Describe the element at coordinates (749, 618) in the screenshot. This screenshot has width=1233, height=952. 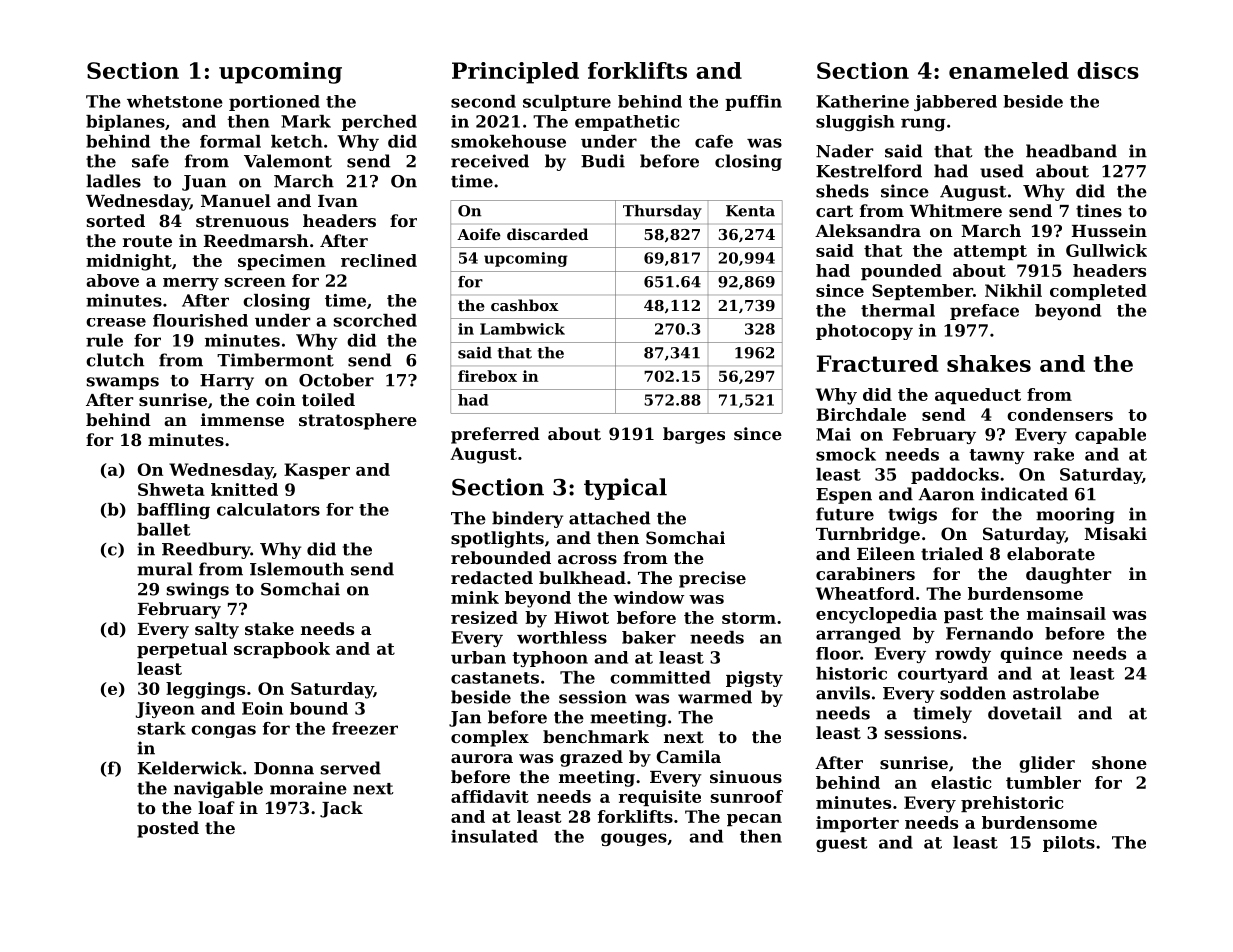
I see `storm` at that location.
